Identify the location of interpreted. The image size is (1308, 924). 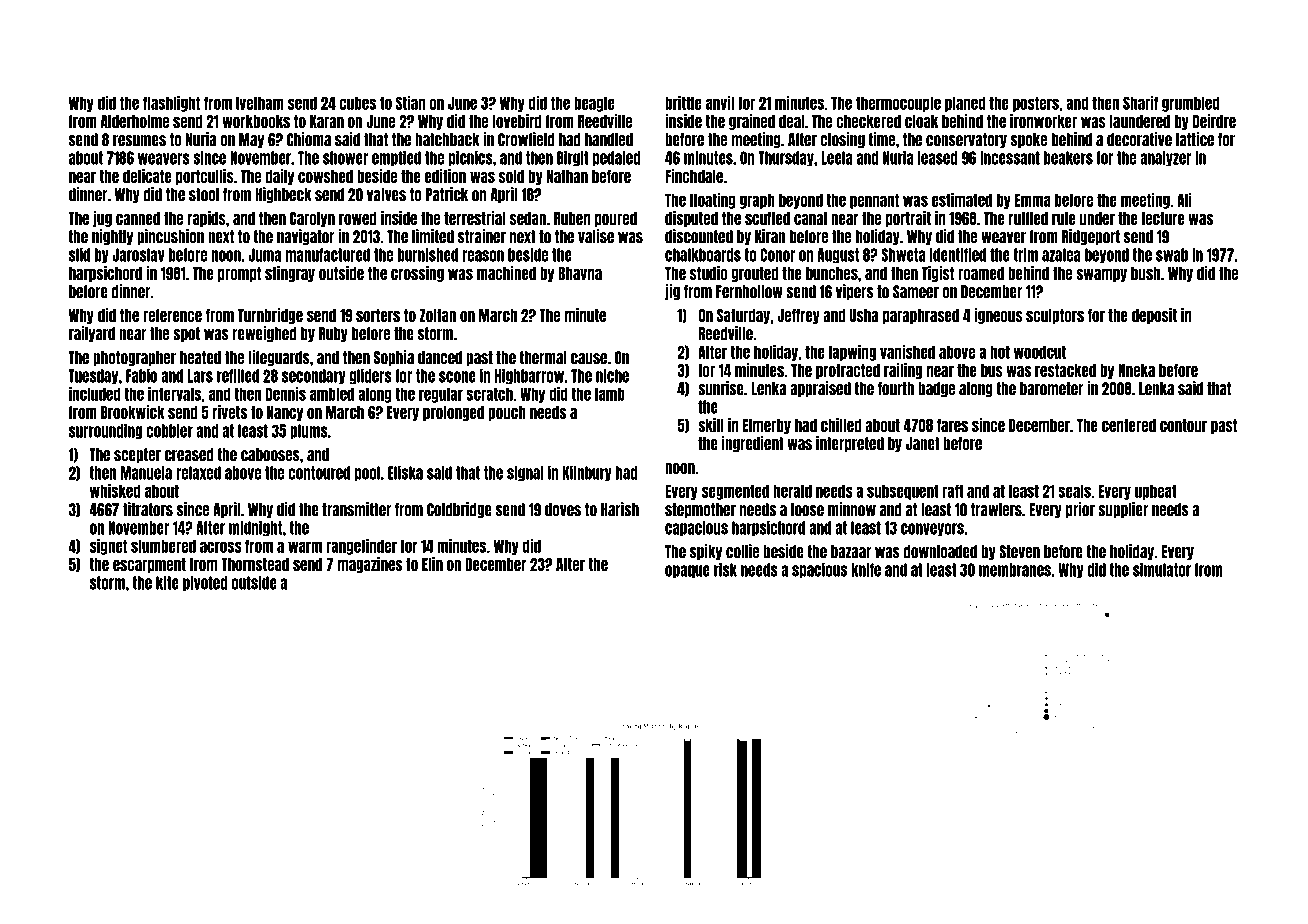
(850, 444).
